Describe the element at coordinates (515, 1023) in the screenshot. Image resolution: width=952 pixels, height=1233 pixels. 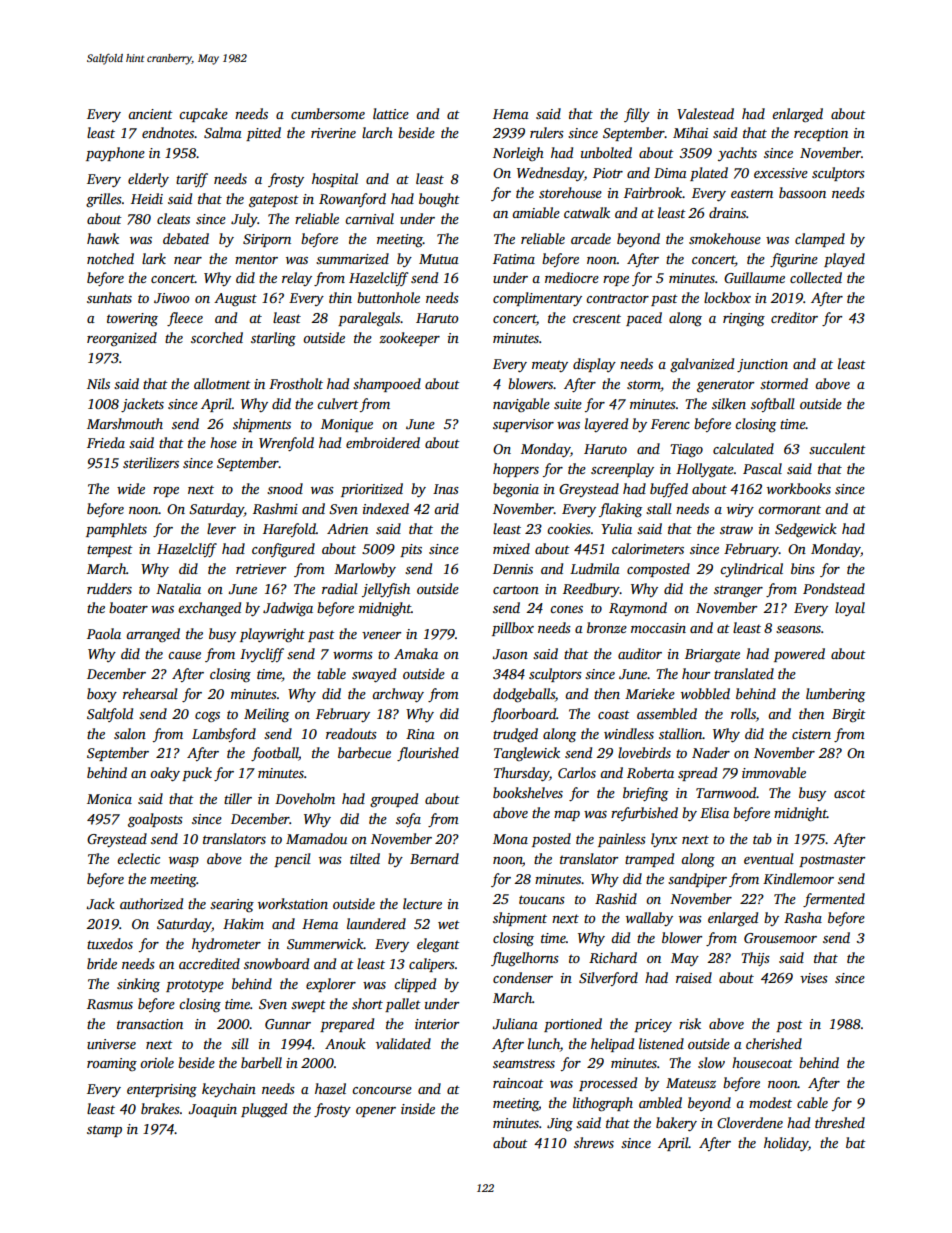
I see `Juliana` at that location.
